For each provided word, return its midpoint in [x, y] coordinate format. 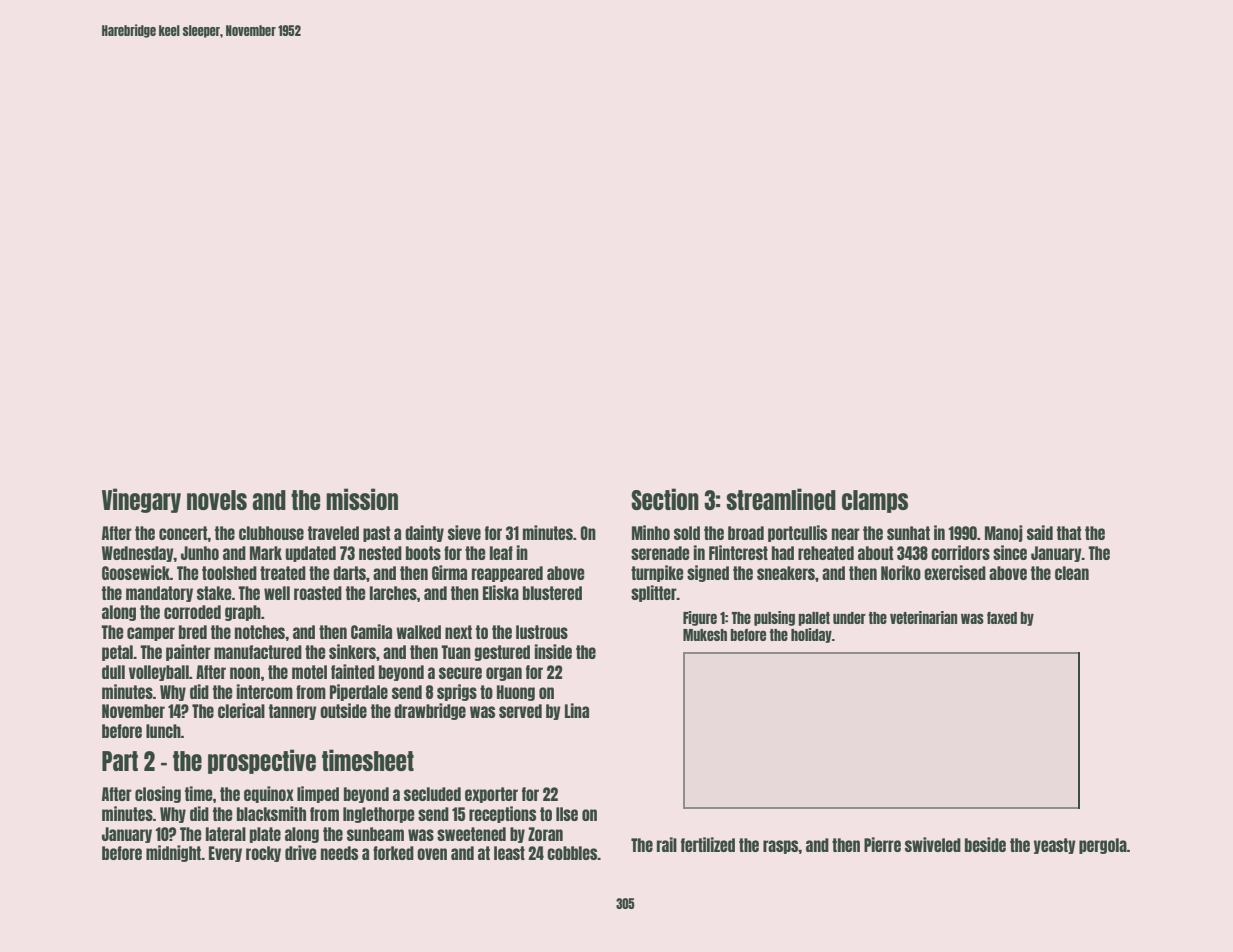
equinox [269, 794]
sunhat [908, 533]
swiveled [933, 844]
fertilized [708, 844]
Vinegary [141, 500]
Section [665, 499]
